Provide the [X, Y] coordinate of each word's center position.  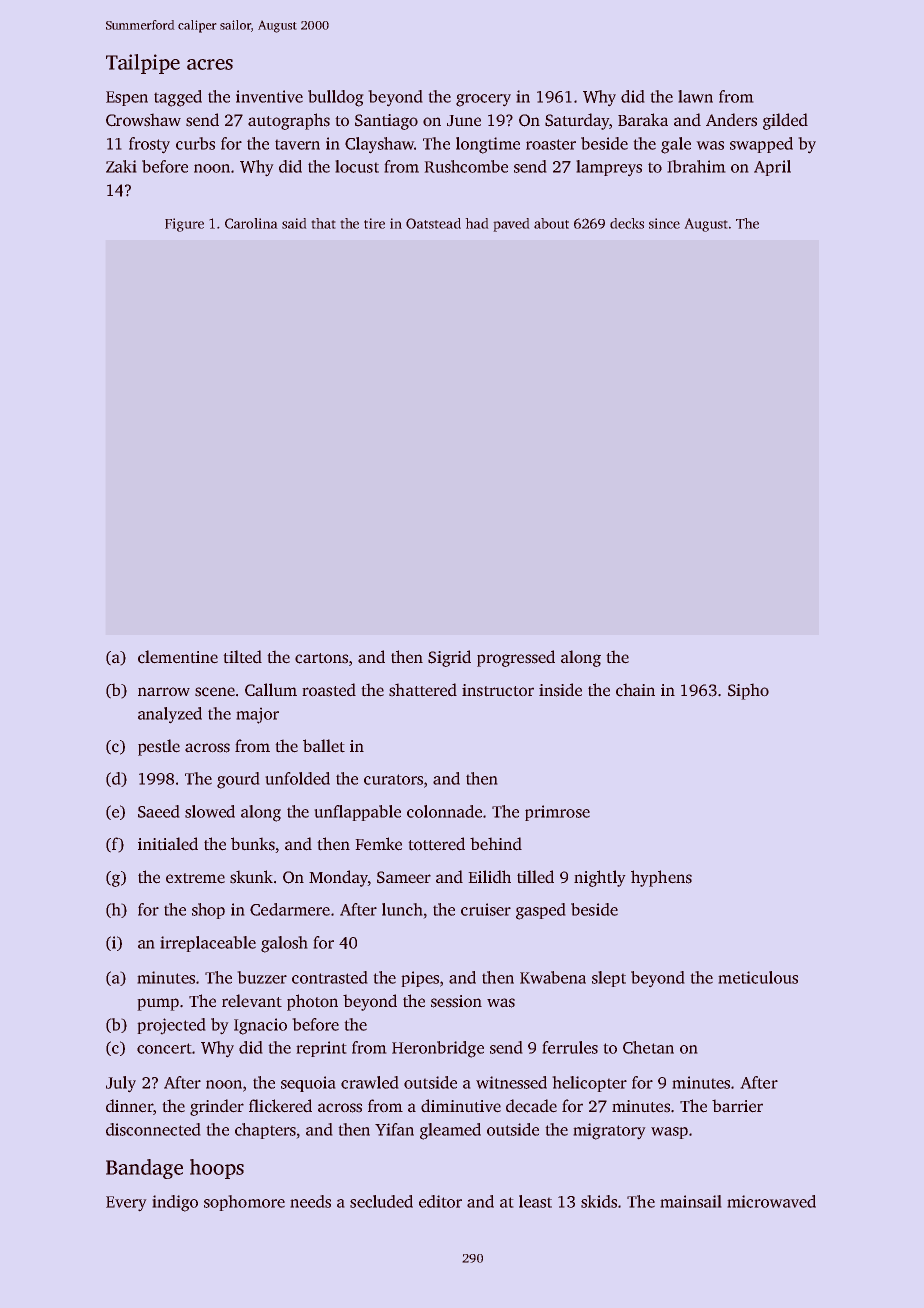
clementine [178, 656]
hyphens [661, 878]
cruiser [486, 909]
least [535, 1201]
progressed [516, 658]
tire [374, 223]
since [664, 223]
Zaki [121, 166]
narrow [164, 691]
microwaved [772, 1201]
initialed [168, 843]
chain [635, 690]
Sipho [748, 692]
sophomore [244, 1203]
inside [560, 690]
